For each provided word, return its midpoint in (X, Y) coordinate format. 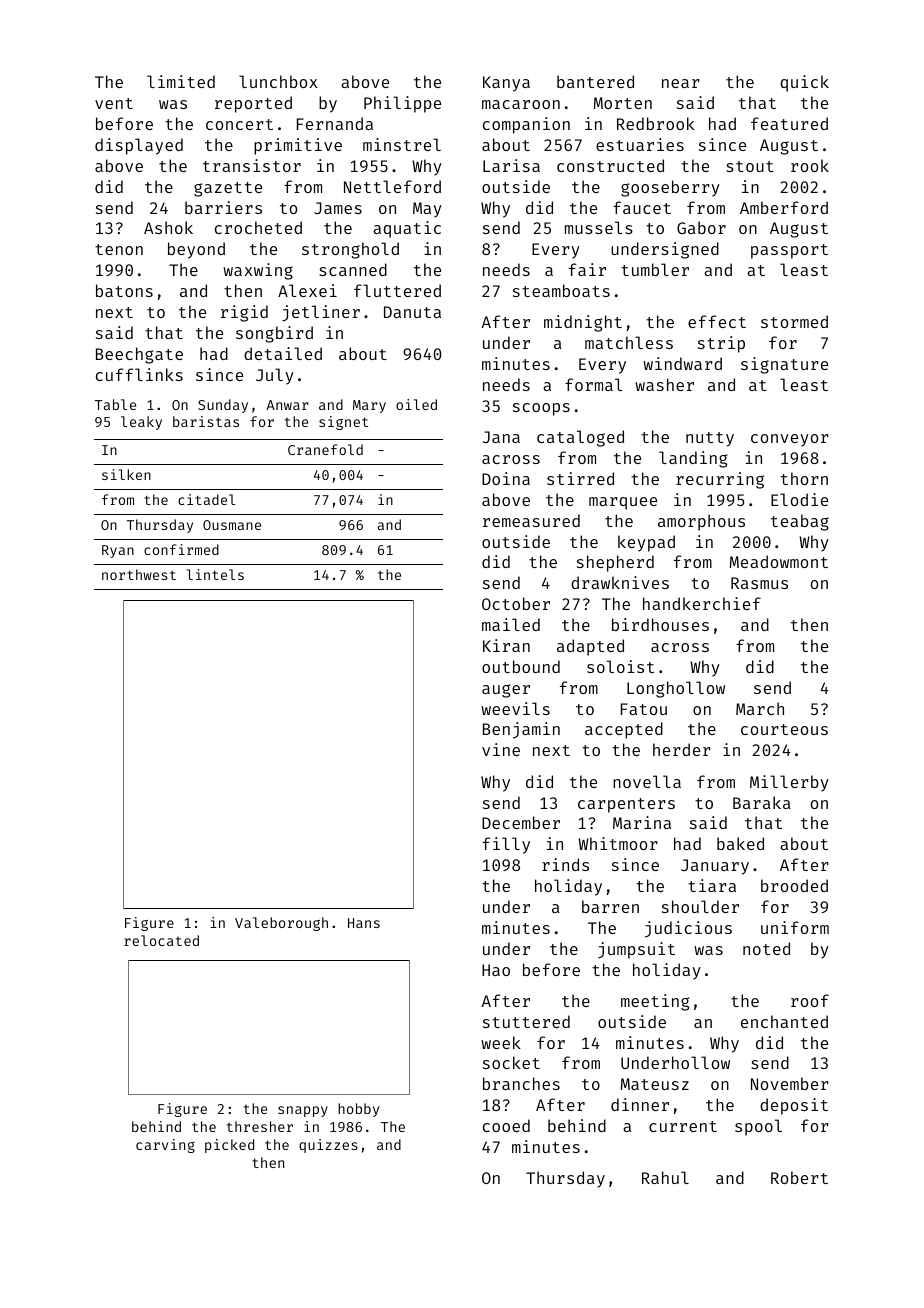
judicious (688, 929)
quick (804, 83)
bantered (595, 81)
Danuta (412, 312)
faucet (642, 207)
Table (115, 404)
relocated (161, 940)
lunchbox (278, 81)
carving (165, 1146)
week (501, 1042)
